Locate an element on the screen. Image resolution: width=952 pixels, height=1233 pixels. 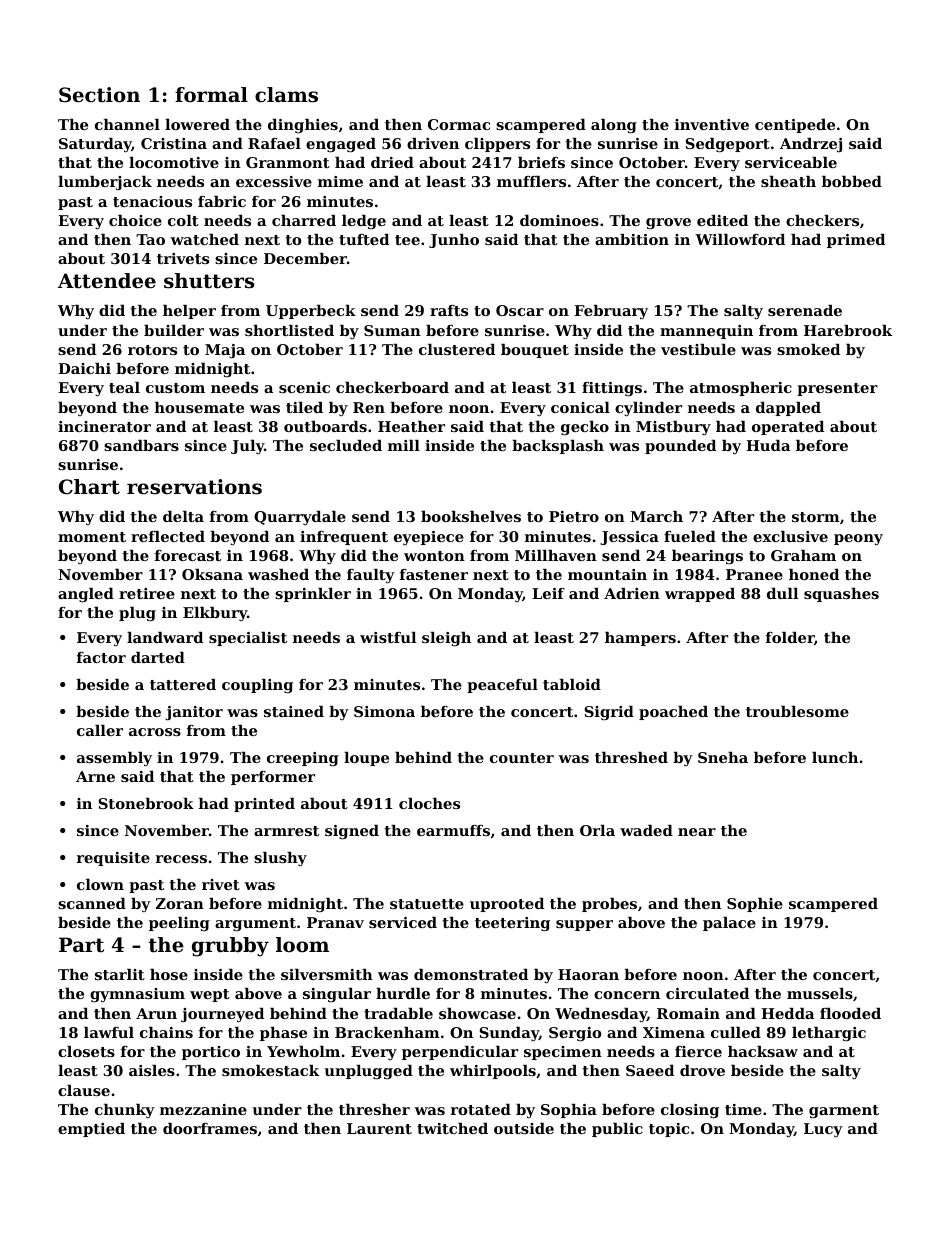
Attendee is located at coordinates (107, 281).
